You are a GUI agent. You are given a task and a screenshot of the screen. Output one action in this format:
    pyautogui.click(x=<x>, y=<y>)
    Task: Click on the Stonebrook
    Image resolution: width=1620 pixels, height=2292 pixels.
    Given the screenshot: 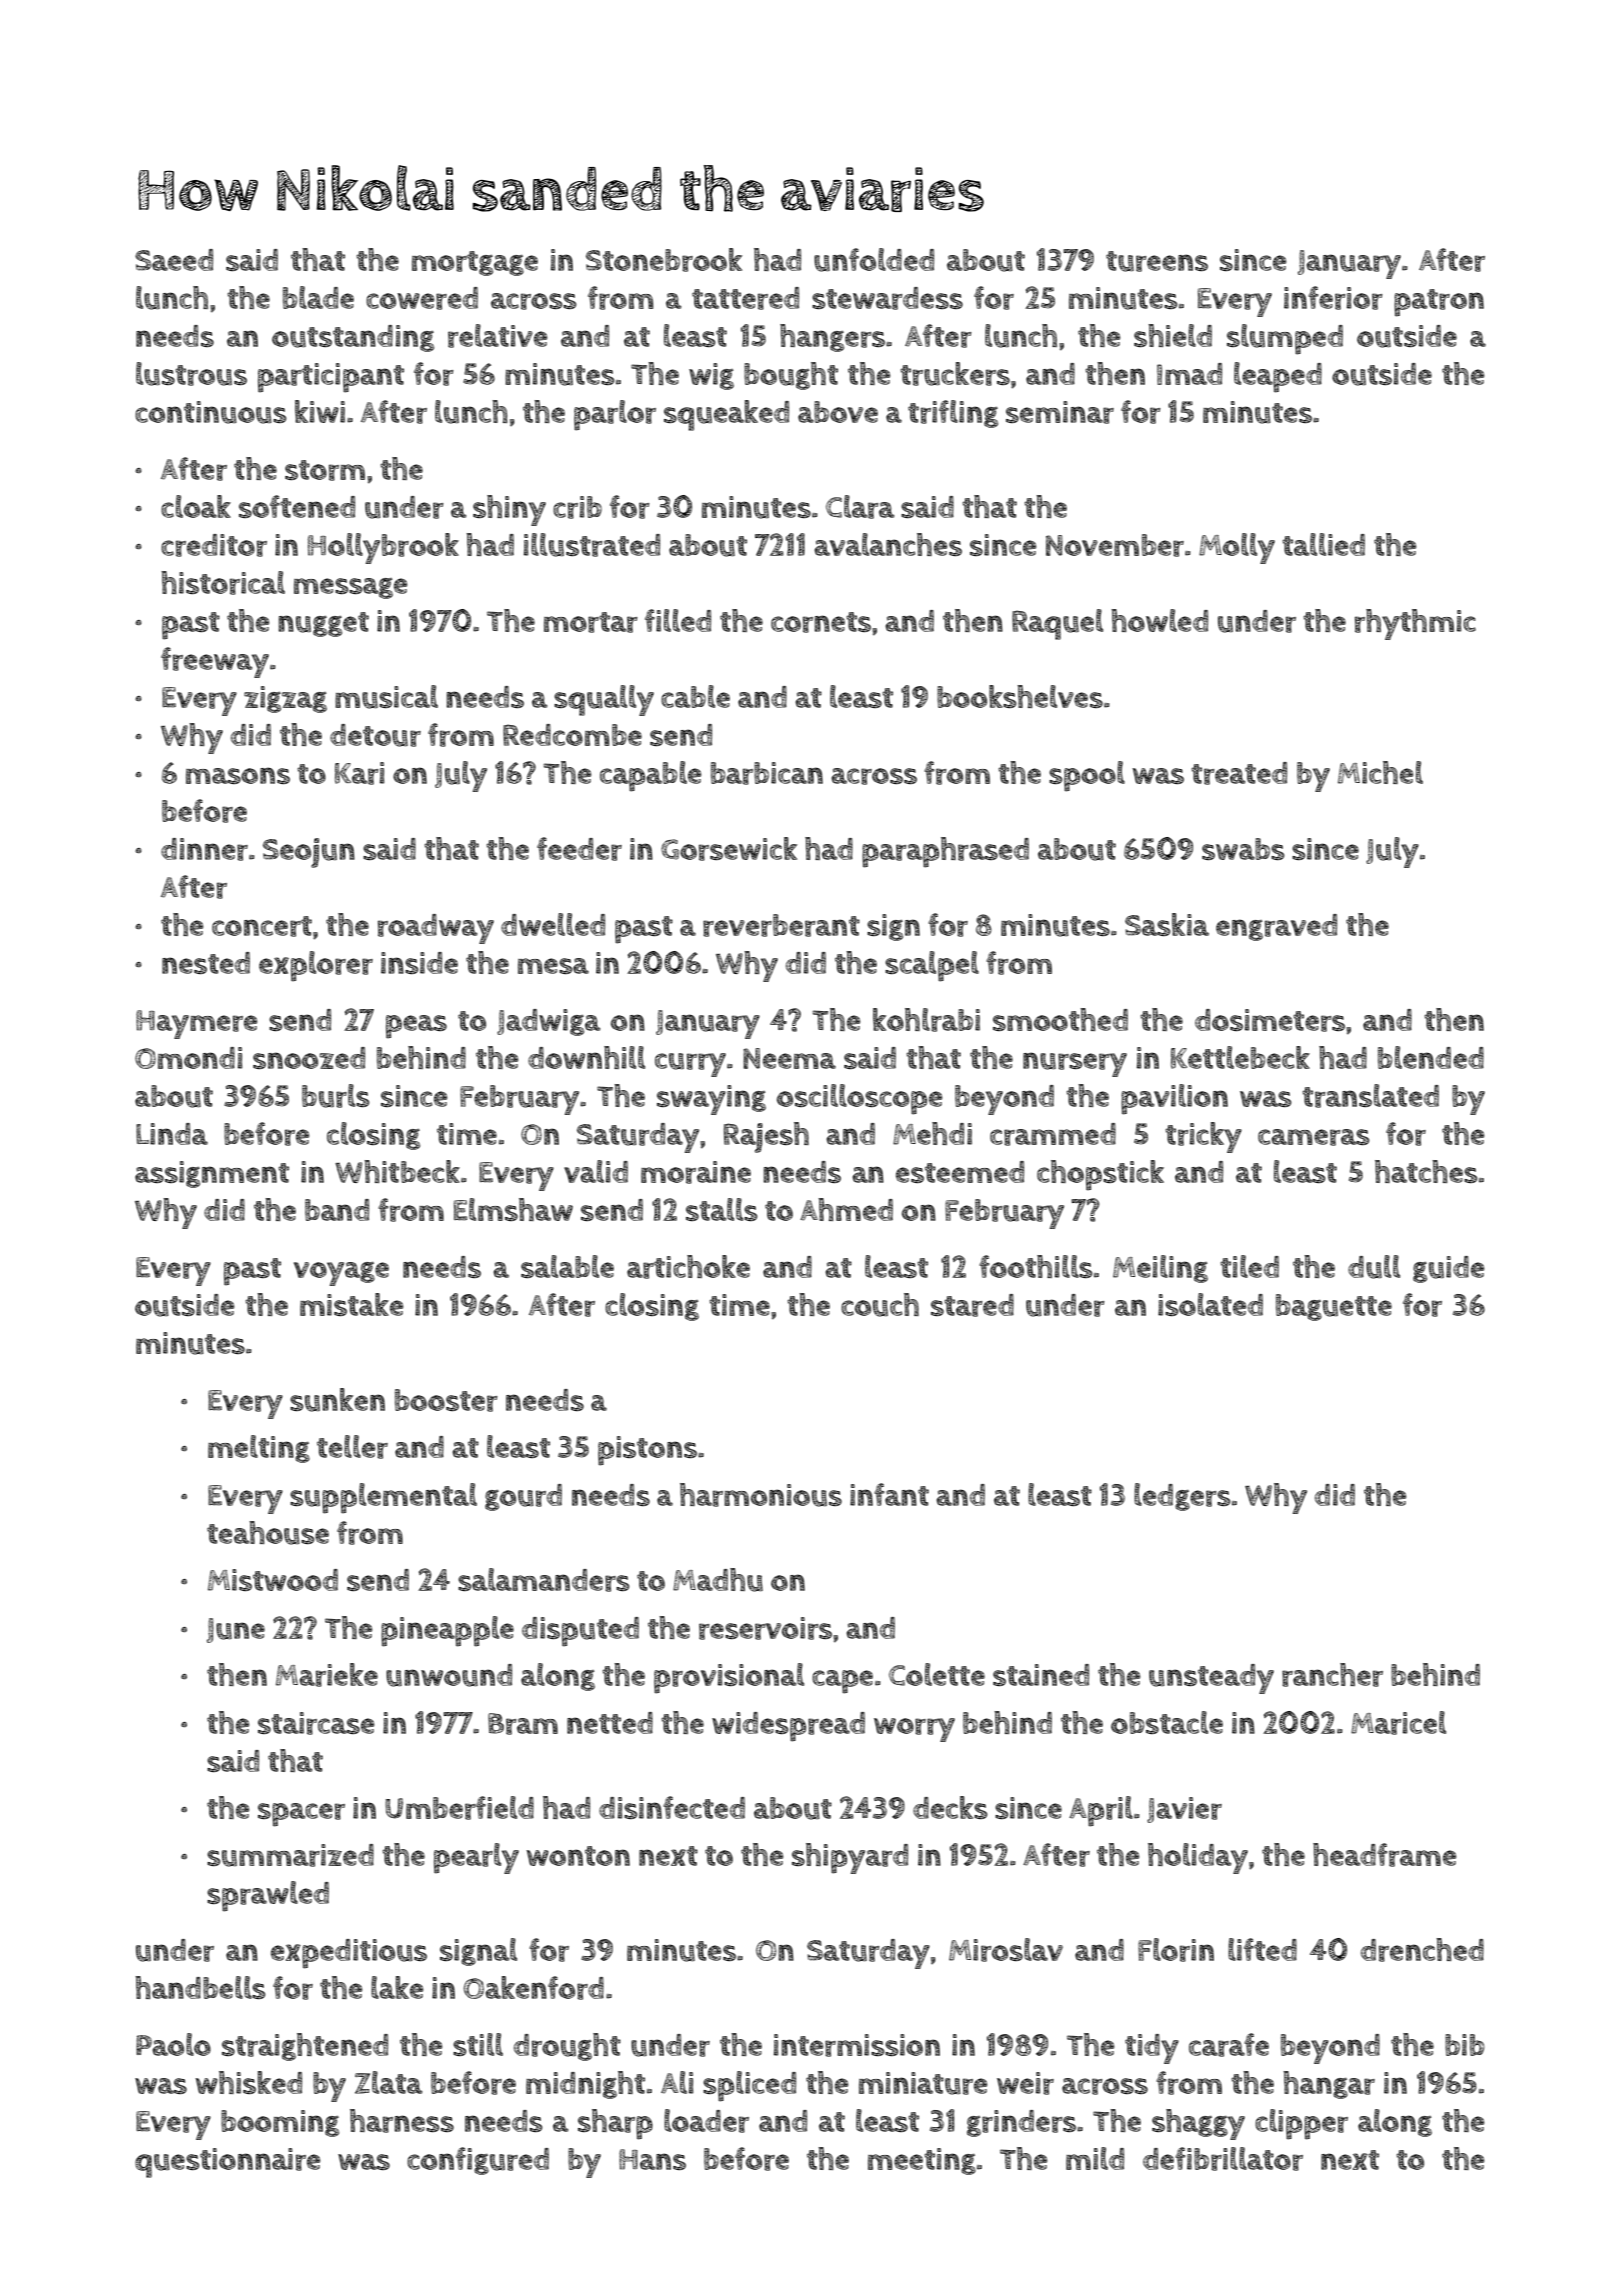 What is the action you would take?
    pyautogui.click(x=664, y=260)
